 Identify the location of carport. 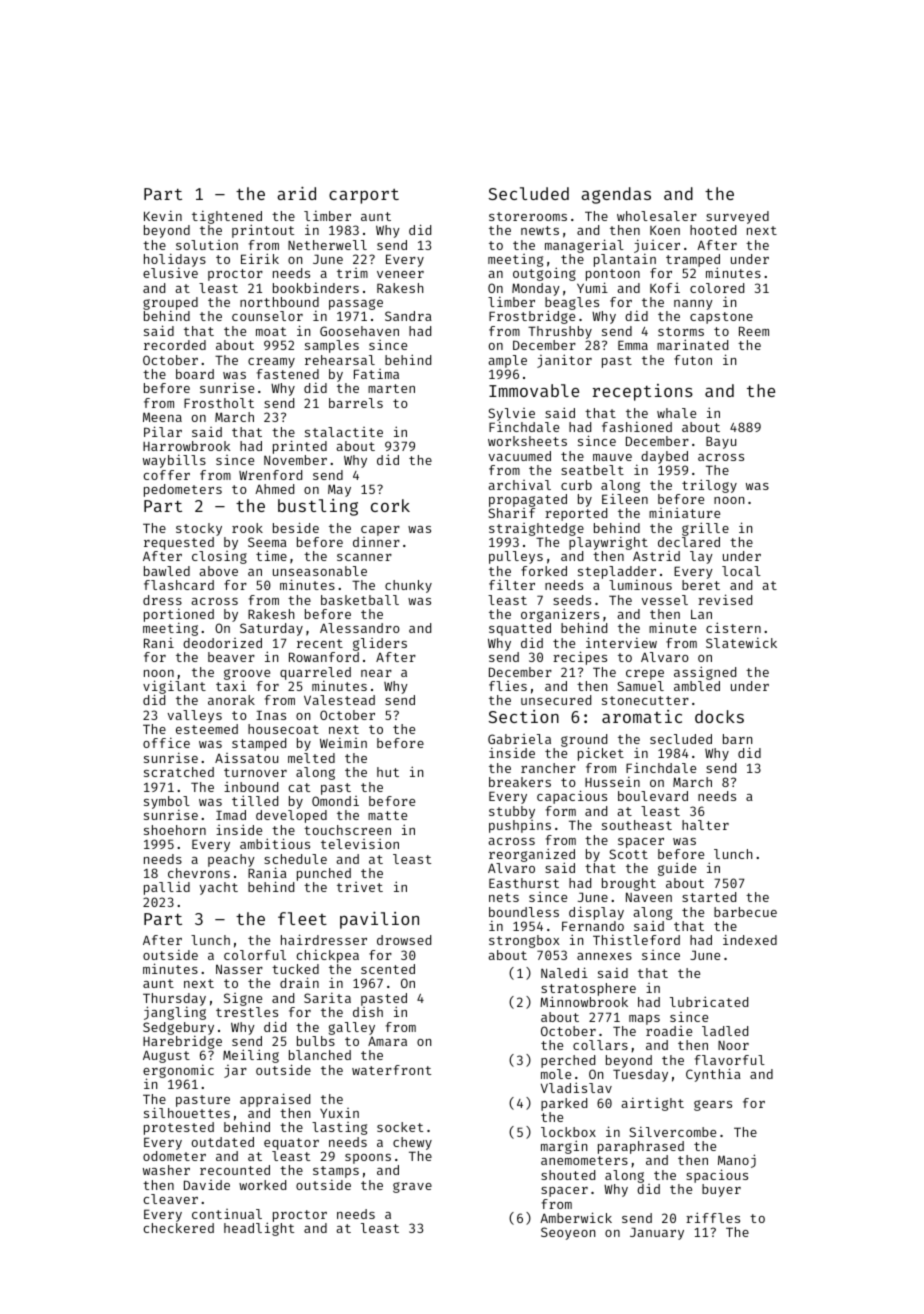
(364, 196).
